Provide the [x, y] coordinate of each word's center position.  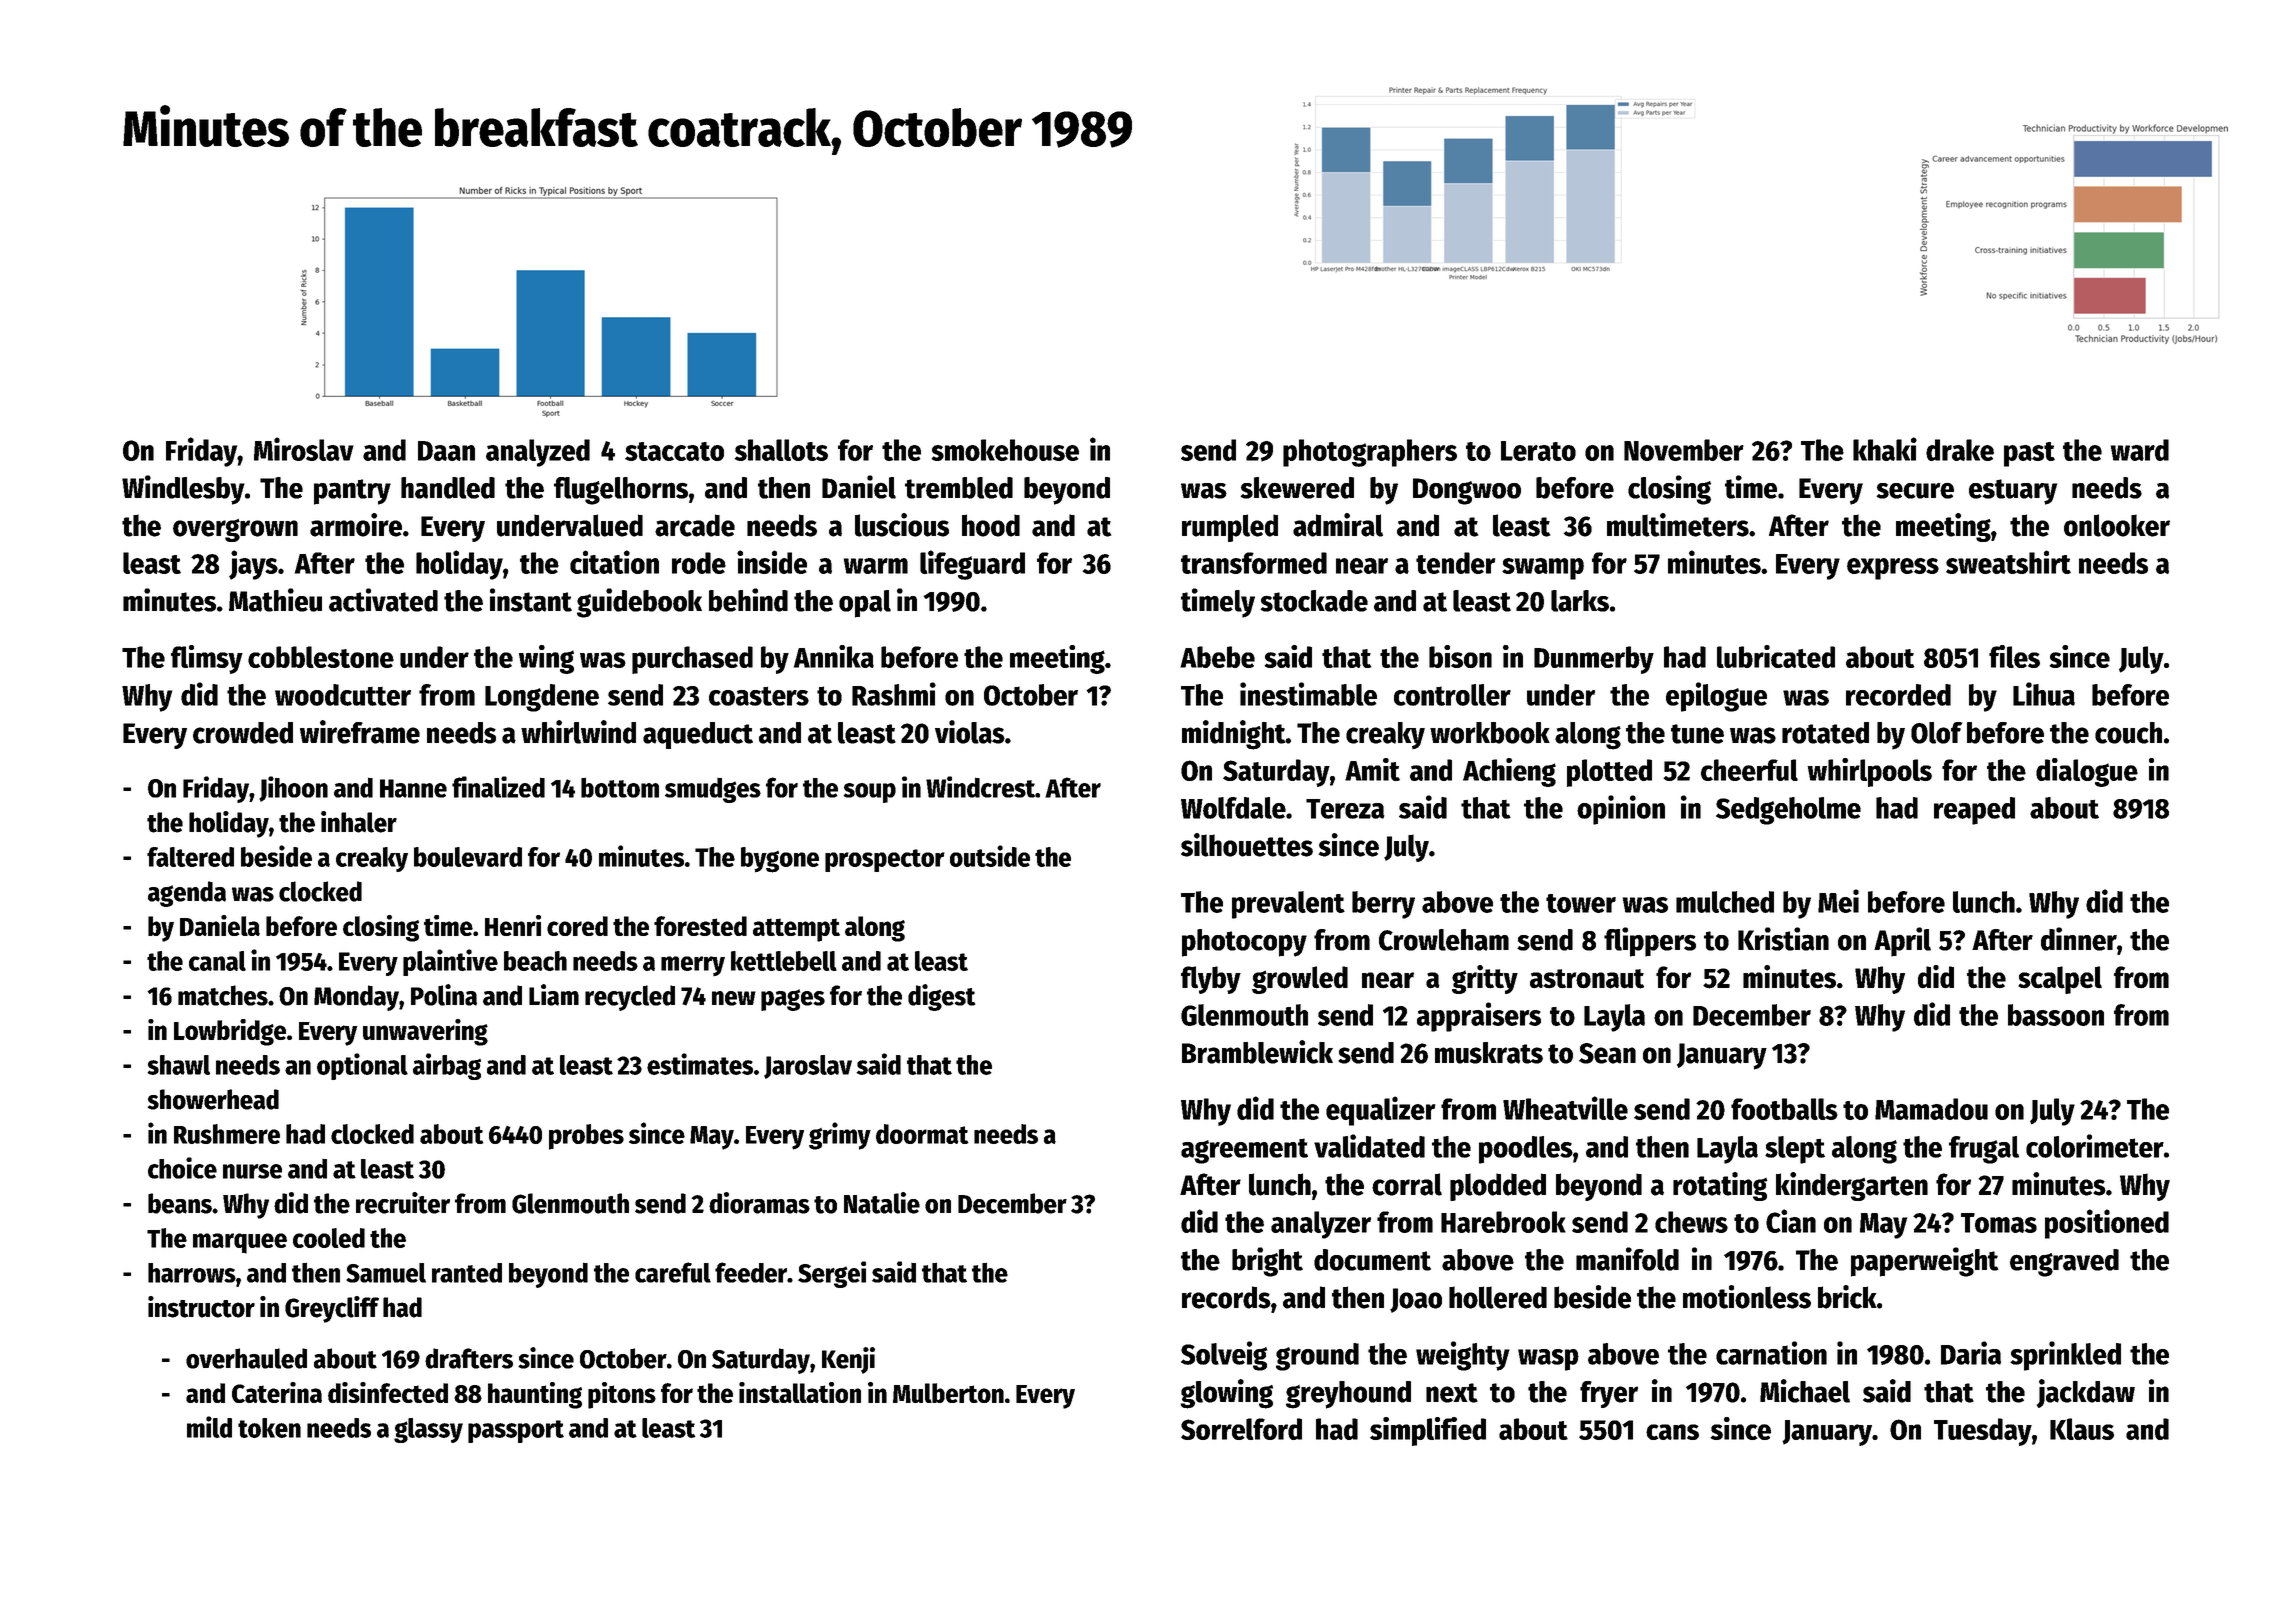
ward [2140, 450]
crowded [243, 733]
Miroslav [304, 449]
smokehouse [1005, 450]
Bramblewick [1257, 1052]
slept [1795, 1150]
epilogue [1716, 697]
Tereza [1345, 809]
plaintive [450, 962]
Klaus [2082, 1429]
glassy [428, 1430]
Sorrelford [1241, 1429]
